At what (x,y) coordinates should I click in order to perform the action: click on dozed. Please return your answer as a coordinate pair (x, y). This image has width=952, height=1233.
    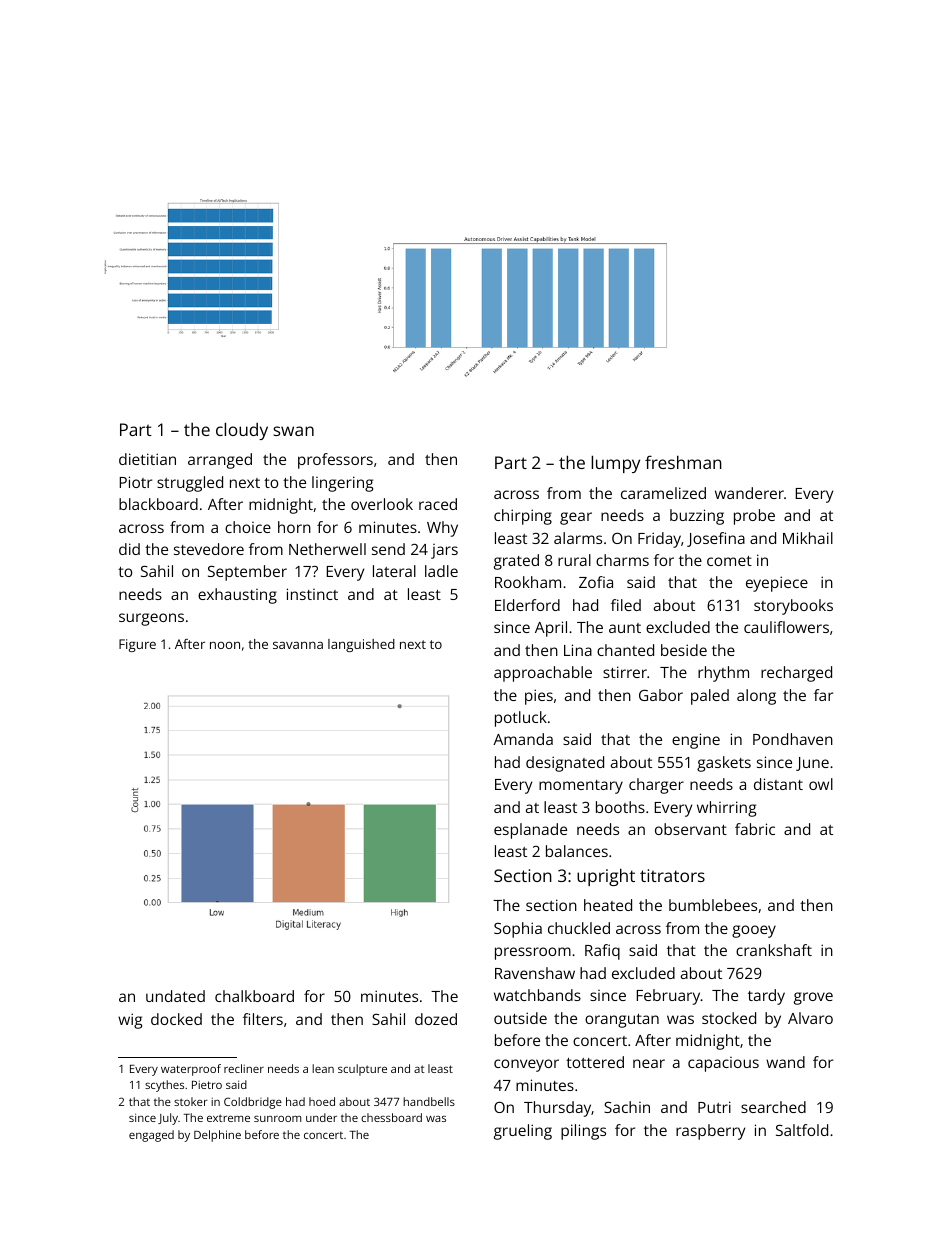
    Looking at the image, I should click on (436, 1019).
